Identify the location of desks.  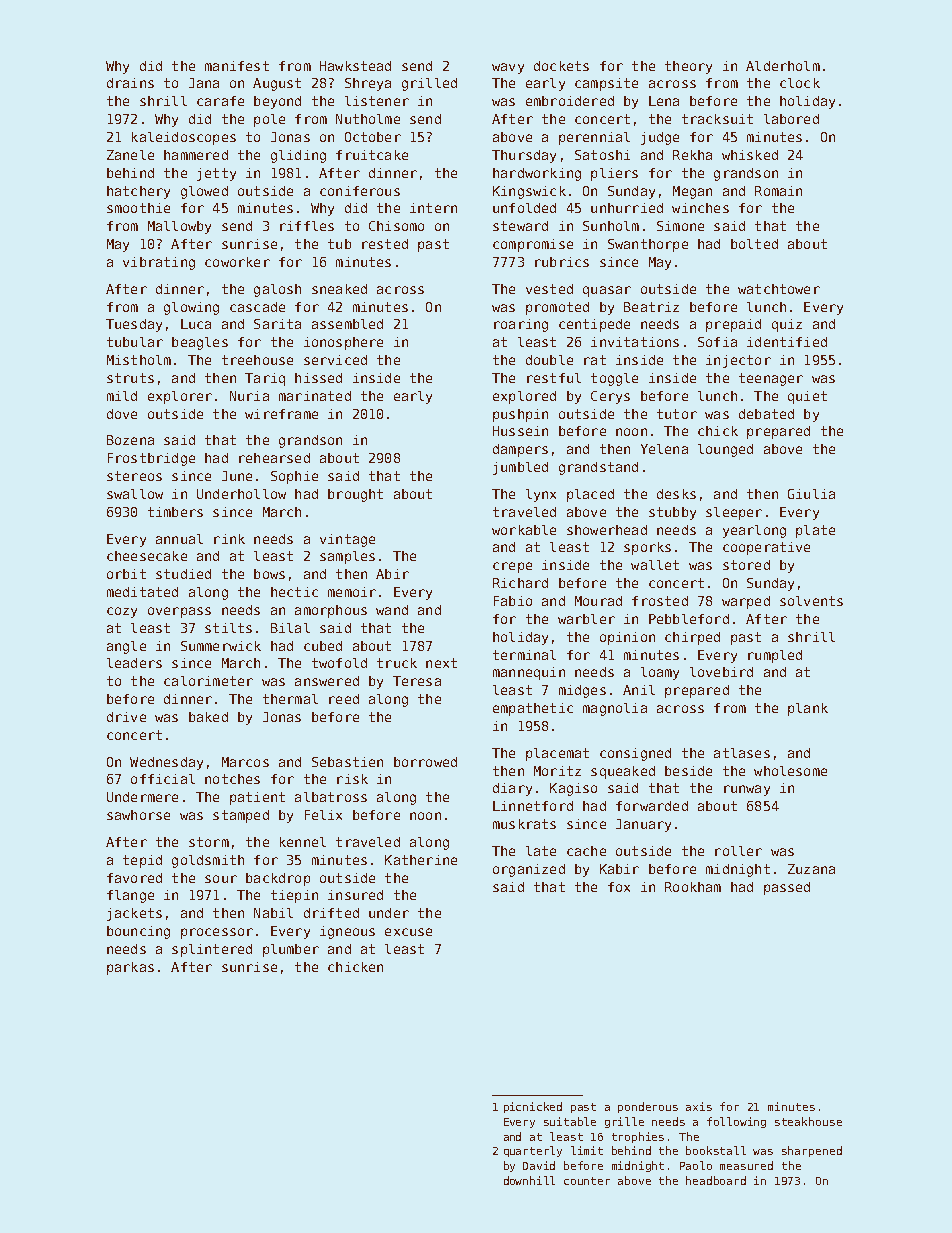
(676, 494).
